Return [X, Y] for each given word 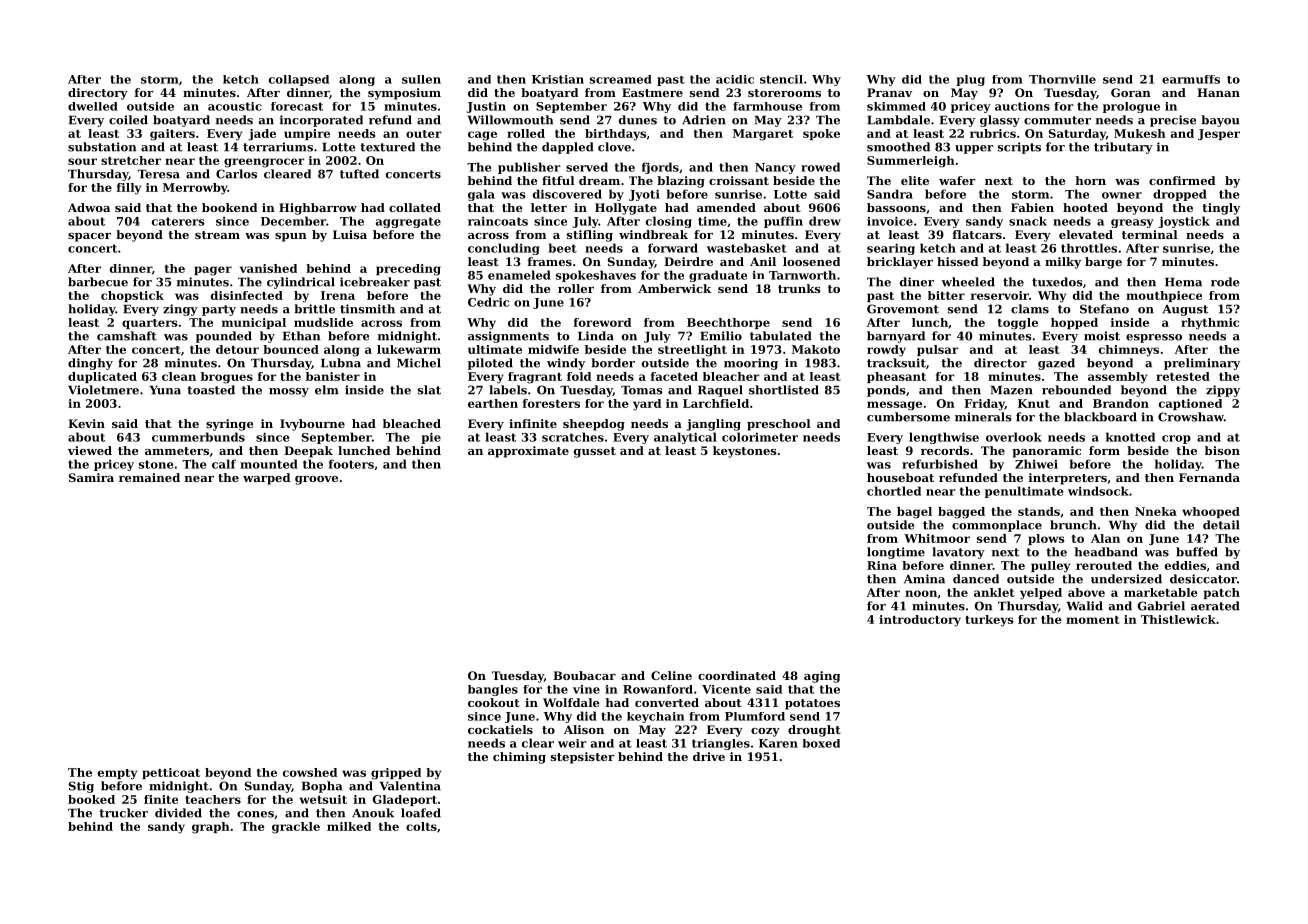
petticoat [171, 773]
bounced [291, 349]
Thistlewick [1178, 619]
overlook [1014, 437]
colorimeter [760, 437]
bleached [412, 423]
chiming [519, 758]
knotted [1130, 437]
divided [178, 813]
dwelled [93, 106]
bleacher [731, 376]
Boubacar [584, 675]
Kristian [558, 79]
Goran [1131, 92]
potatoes [812, 704]
